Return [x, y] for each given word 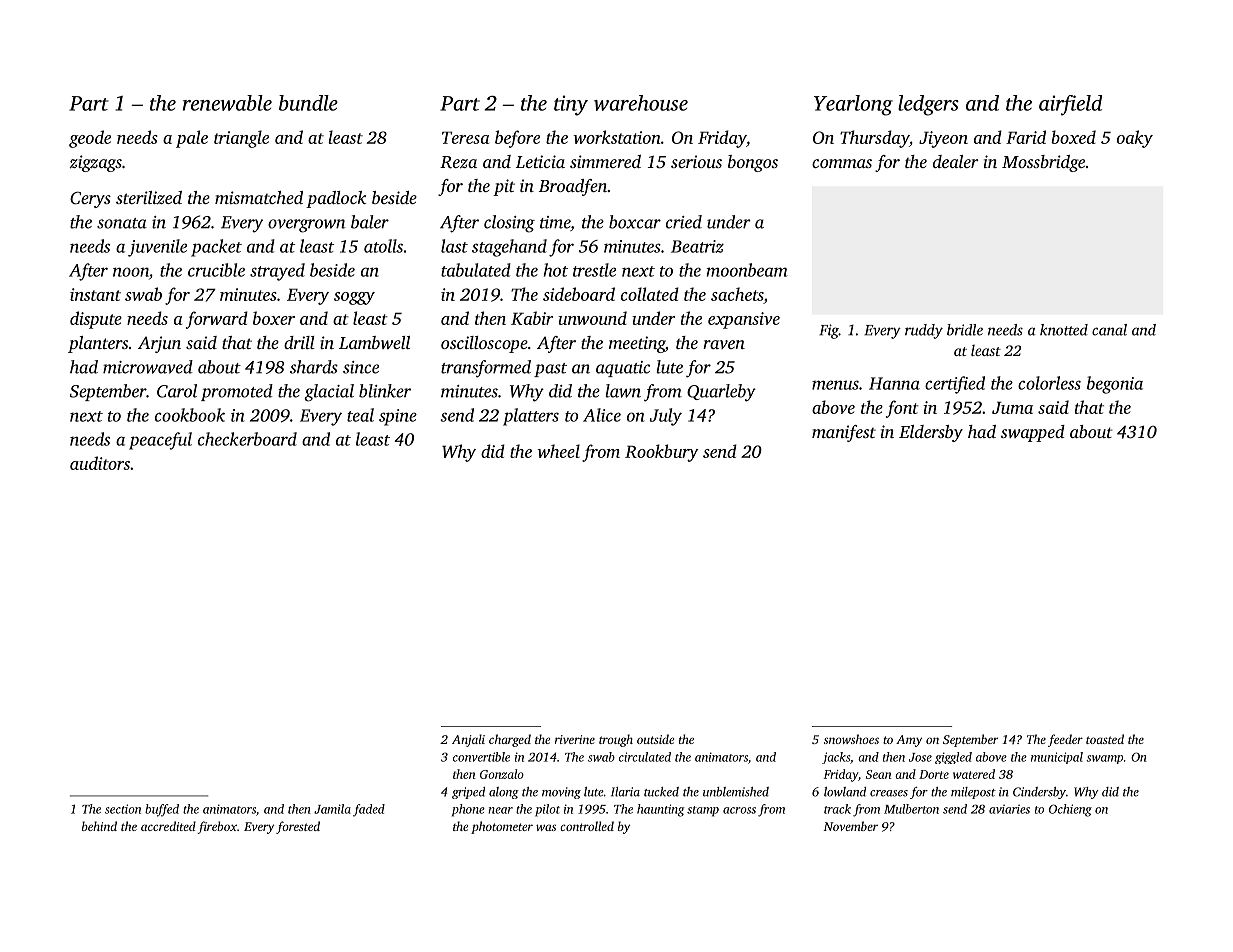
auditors [100, 463]
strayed [277, 272]
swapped [1033, 433]
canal [1109, 330]
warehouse [641, 103]
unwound [592, 318]
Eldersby [931, 433]
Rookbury [661, 453]
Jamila [332, 809]
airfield [1070, 105]
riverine [575, 739]
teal [360, 415]
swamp [1104, 759]
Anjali [468, 740]
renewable [227, 103]
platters [531, 417]
